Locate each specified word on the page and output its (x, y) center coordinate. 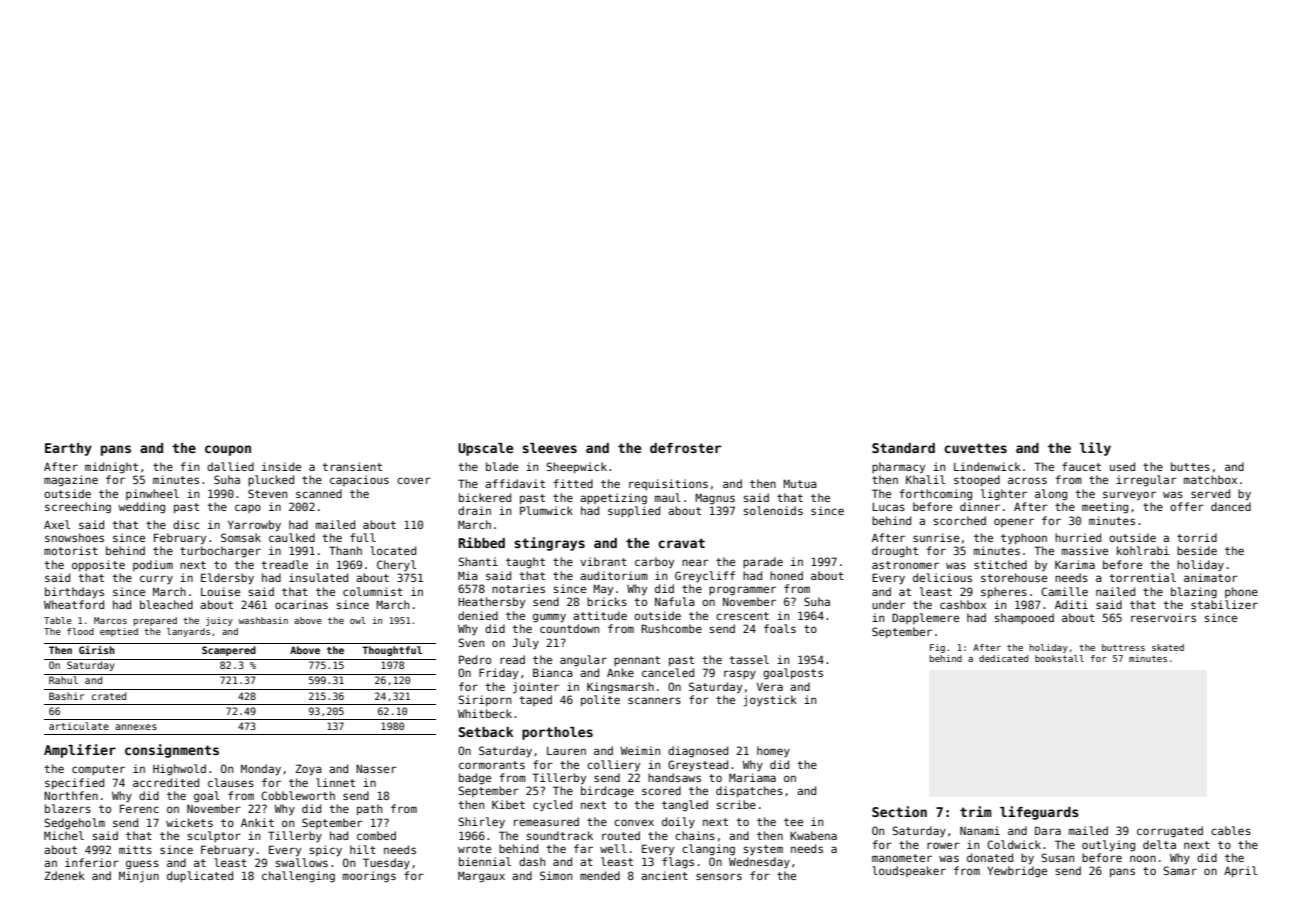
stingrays (549, 544)
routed (621, 835)
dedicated (1003, 658)
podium (153, 565)
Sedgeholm (74, 824)
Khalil (925, 479)
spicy (326, 851)
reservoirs (1163, 617)
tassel (749, 659)
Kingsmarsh (620, 688)
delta (1159, 844)
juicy (219, 621)
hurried (1078, 537)
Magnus (715, 499)
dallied (230, 466)
